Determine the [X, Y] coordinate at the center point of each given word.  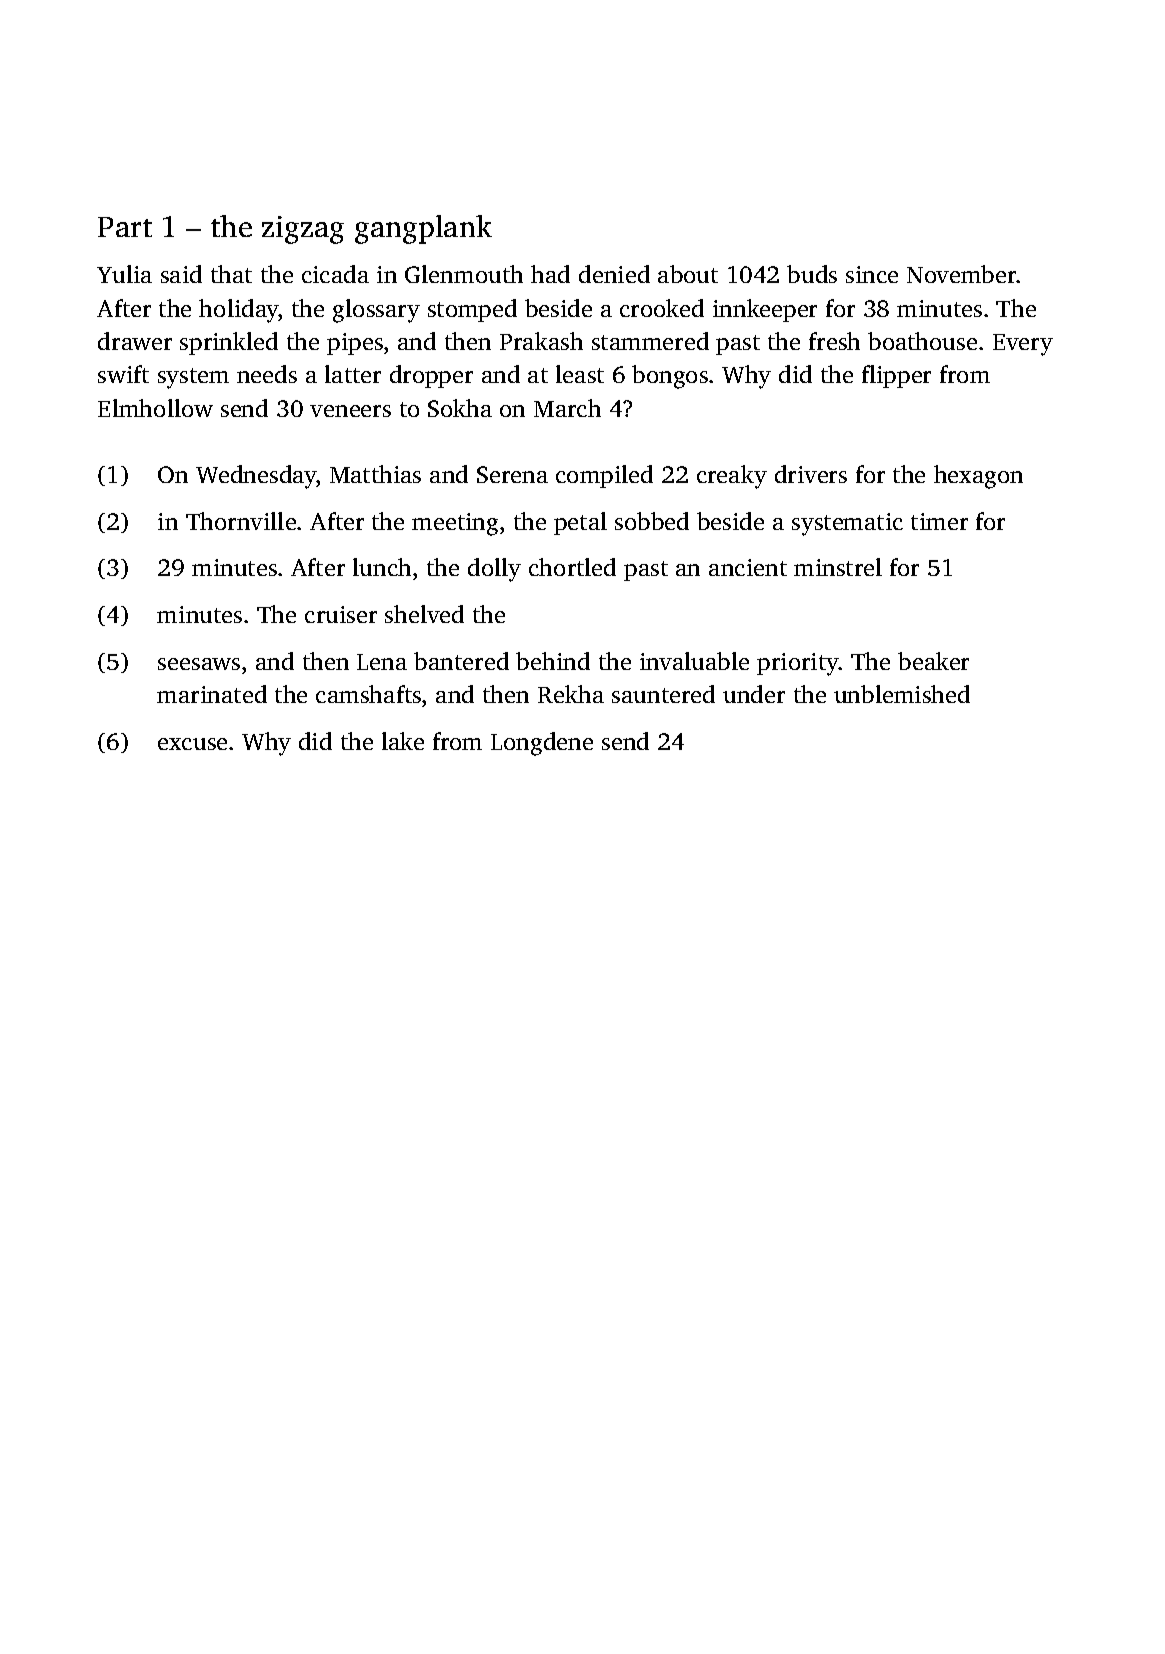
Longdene [542, 744]
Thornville [241, 521]
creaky [732, 477]
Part [125, 227]
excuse [192, 744]
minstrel [838, 567]
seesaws [199, 664]
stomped [472, 310]
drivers [811, 474]
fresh [834, 341]
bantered [461, 661]
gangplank [423, 229]
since [872, 274]
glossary [376, 311]
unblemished [902, 694]
